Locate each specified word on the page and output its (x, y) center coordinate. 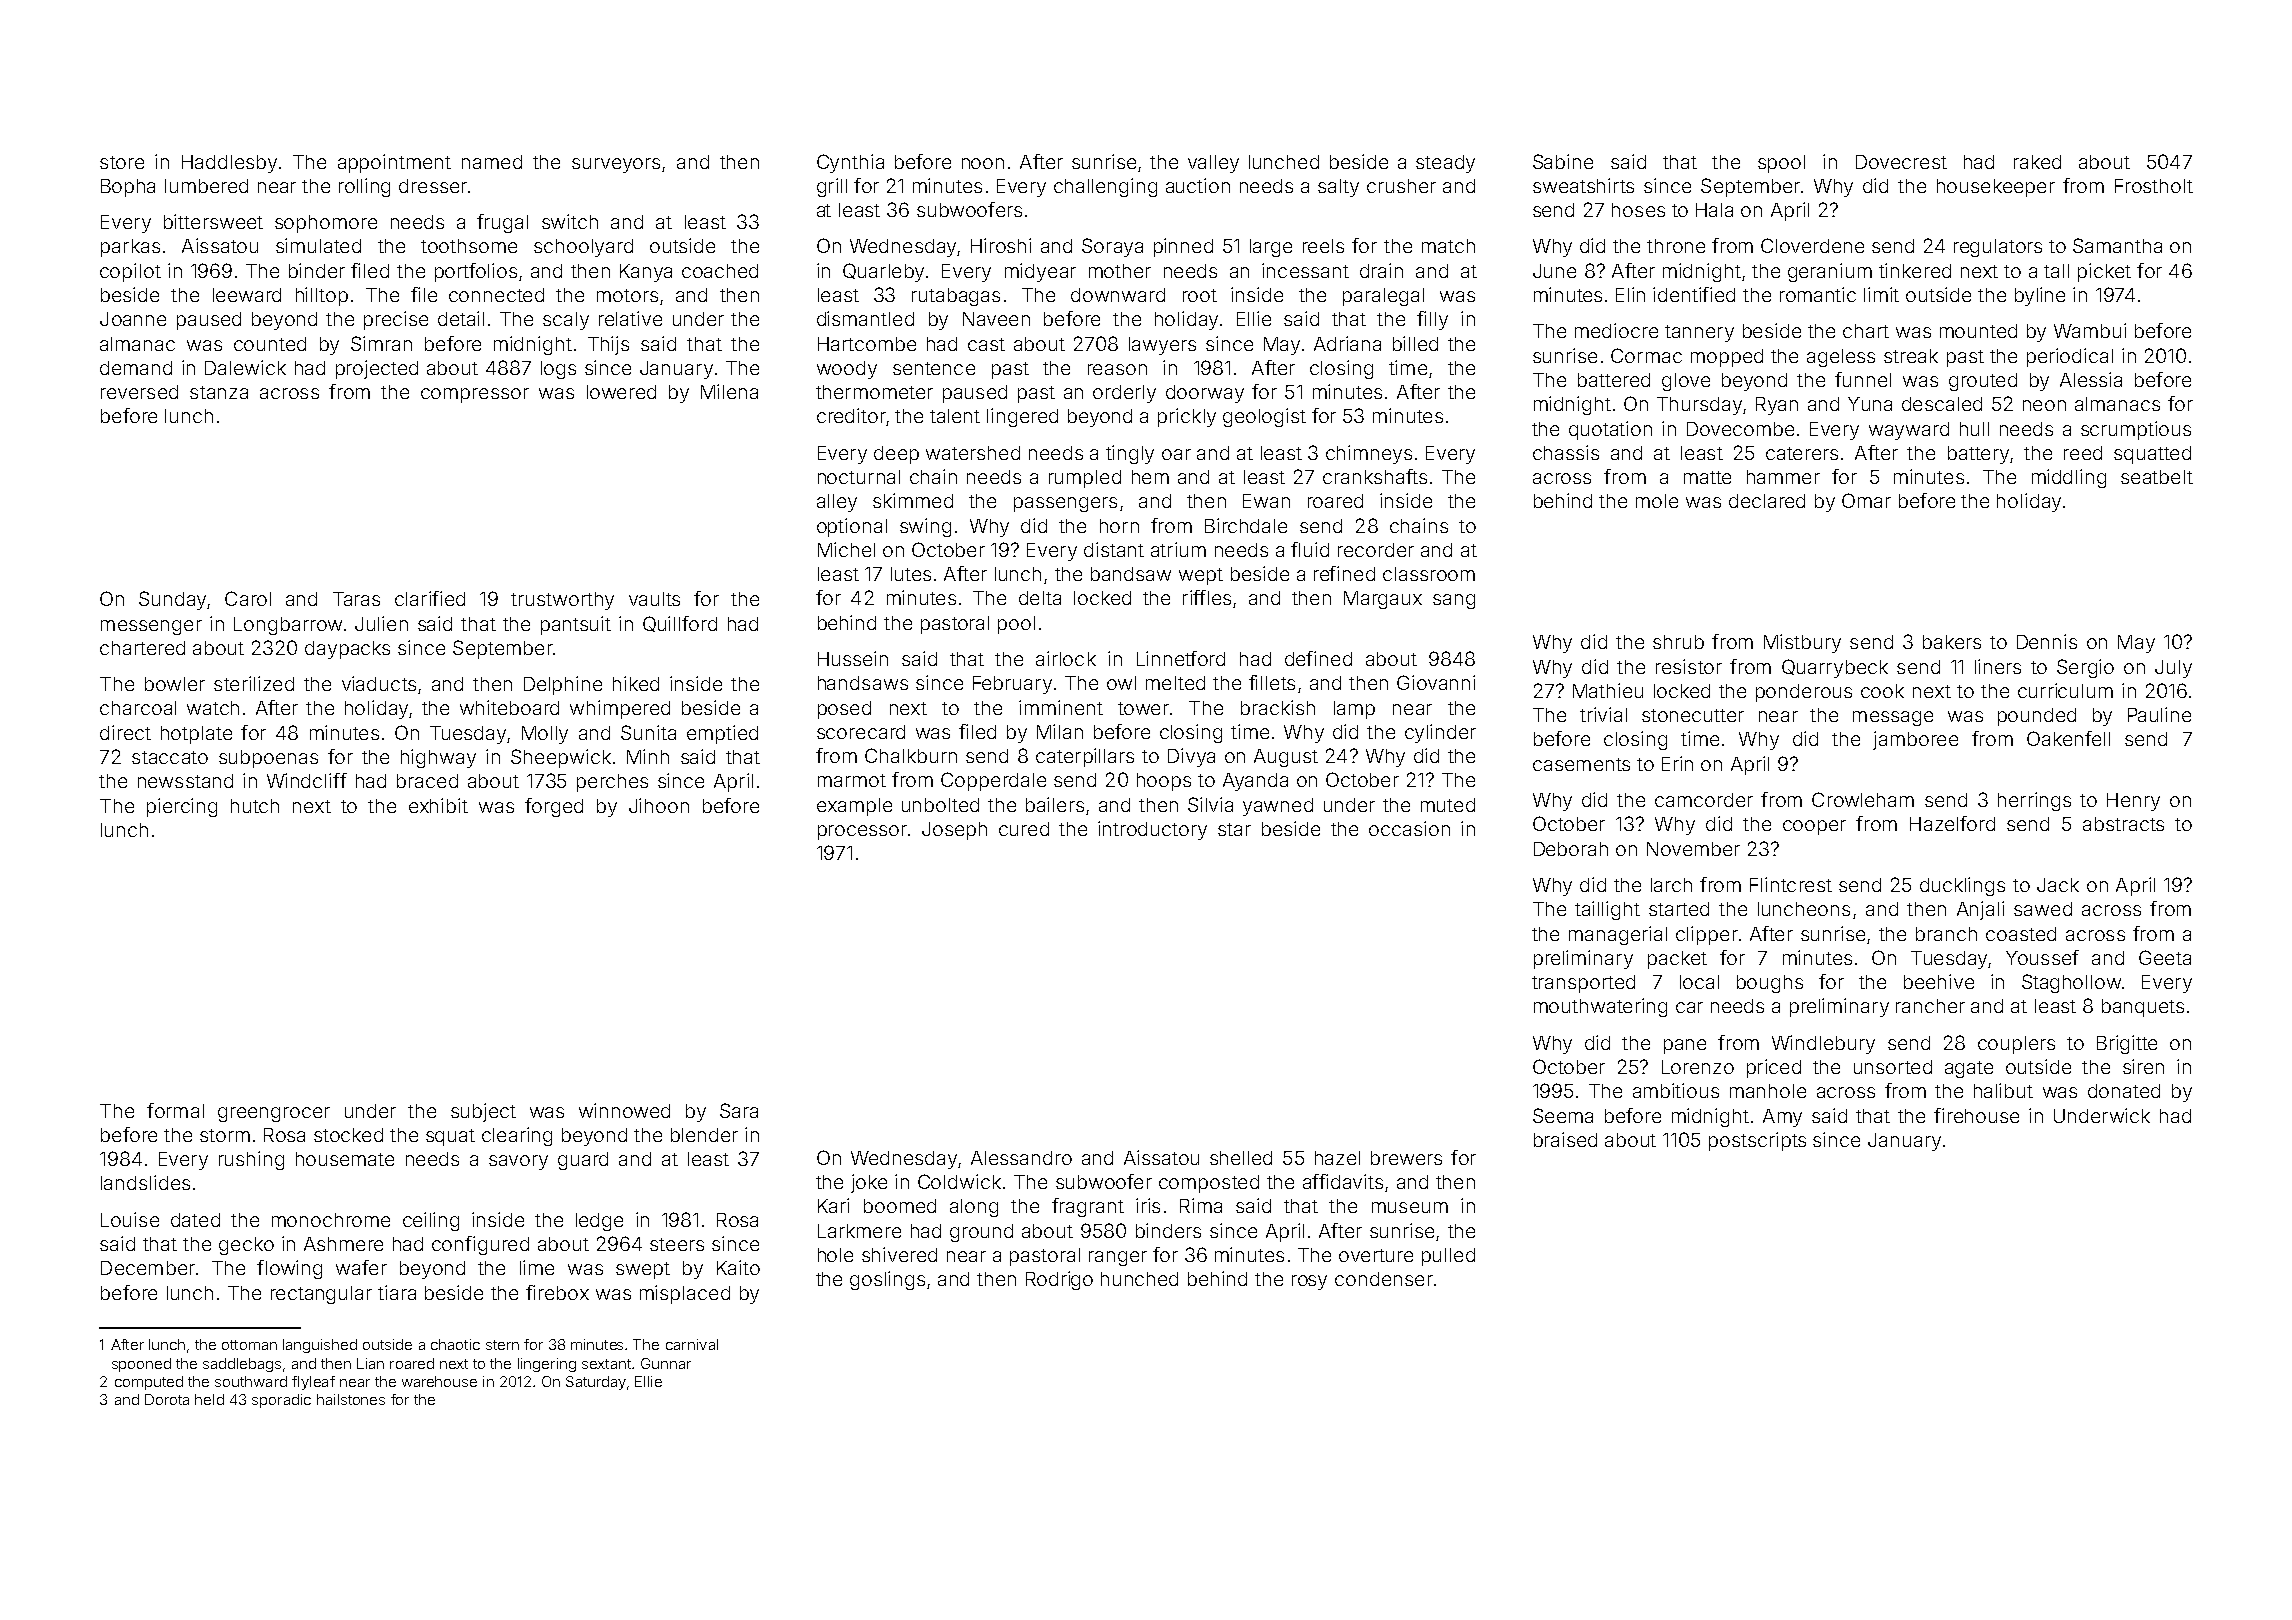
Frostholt (2154, 186)
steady (1445, 164)
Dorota (167, 1399)
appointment (394, 163)
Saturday (596, 1383)
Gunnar (666, 1363)
